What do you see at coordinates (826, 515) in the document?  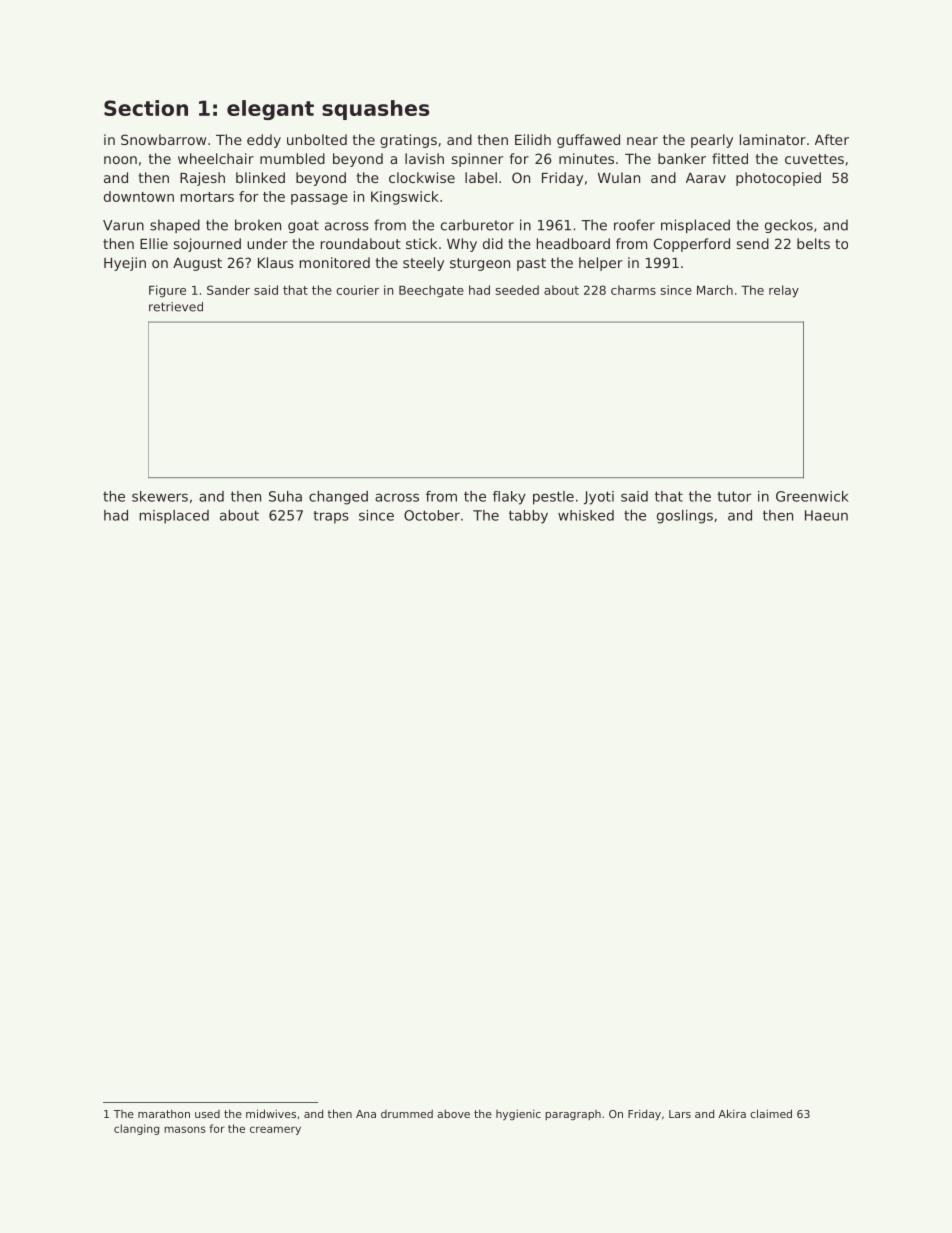 I see `Haeun` at bounding box center [826, 515].
